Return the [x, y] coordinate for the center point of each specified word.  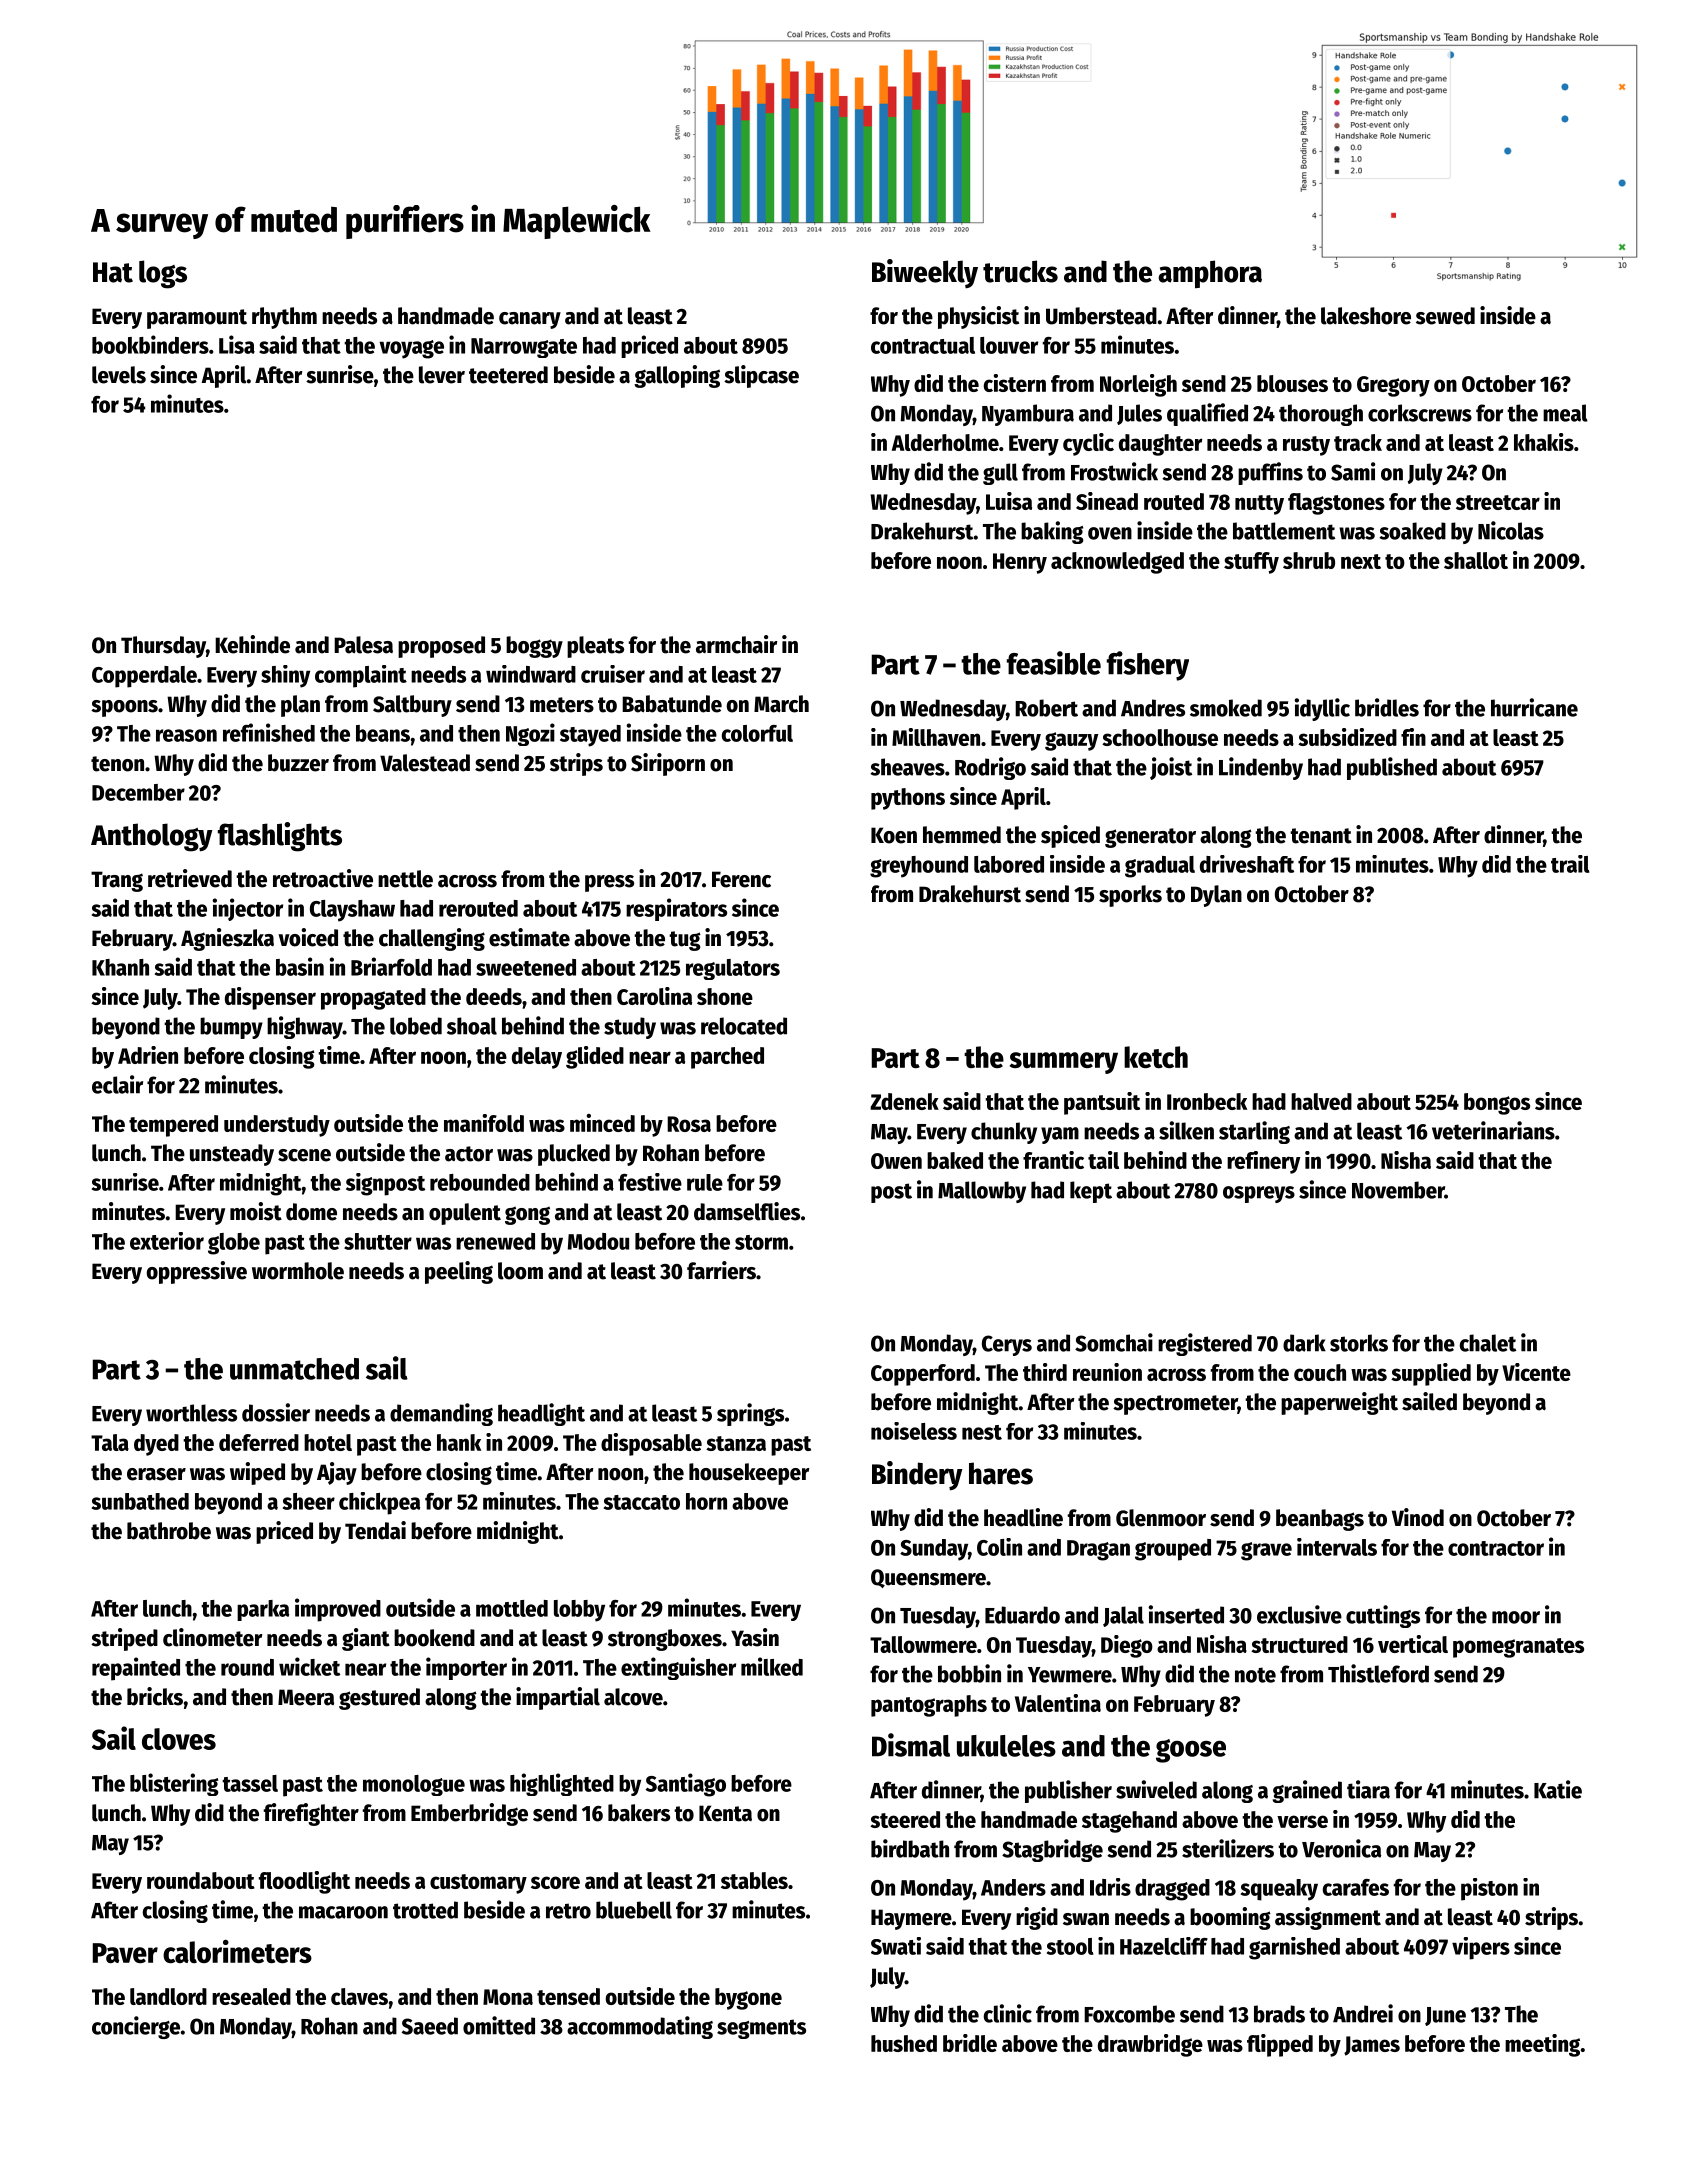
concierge [136, 2027]
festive [650, 1182]
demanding [441, 1414]
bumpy [231, 1028]
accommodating [640, 2027]
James [1372, 2046]
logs [163, 274]
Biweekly [925, 273]
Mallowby [982, 1192]
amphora [1210, 274]
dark [1304, 1343]
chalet [1488, 1343]
